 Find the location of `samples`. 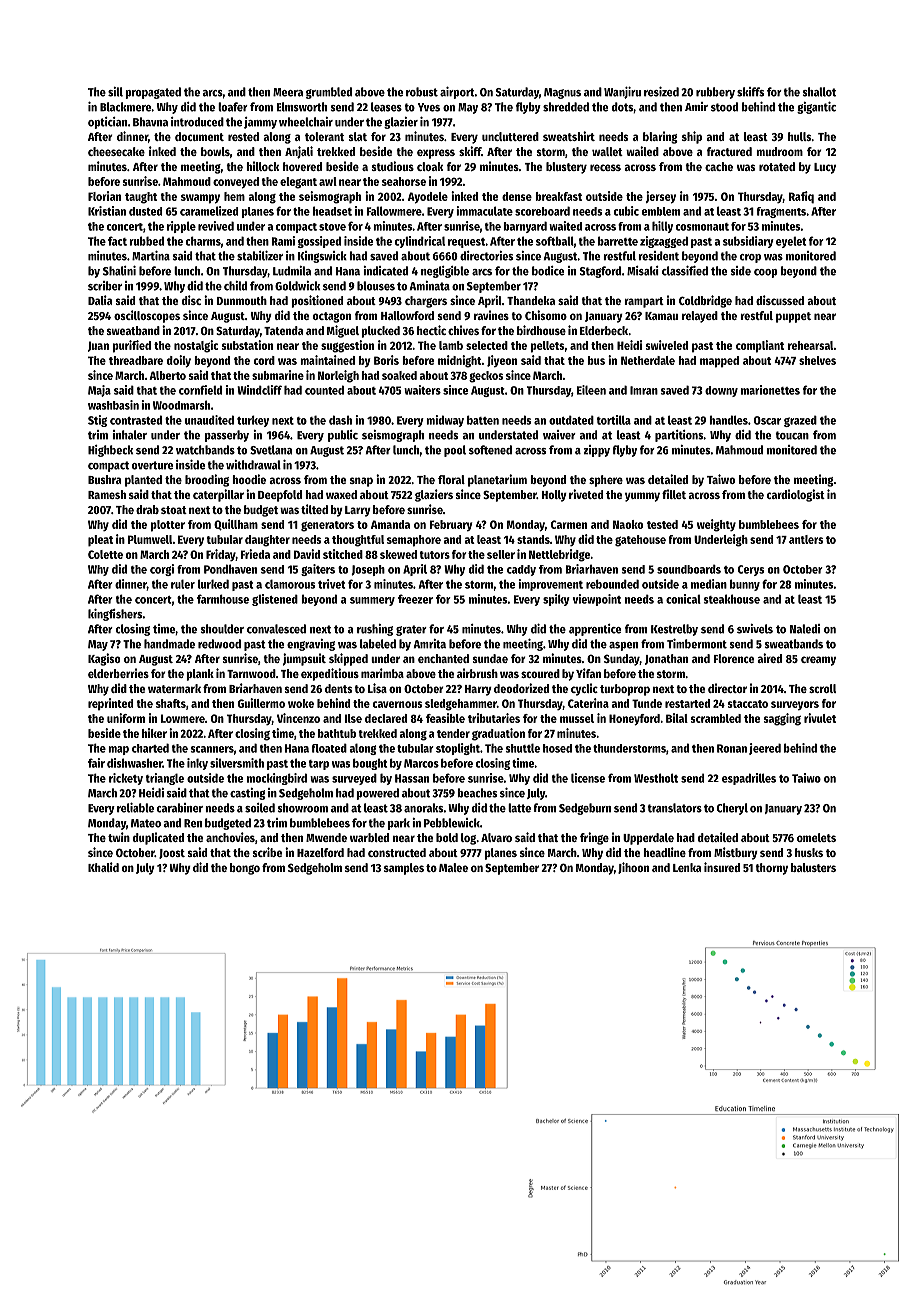

samples is located at coordinates (404, 869).
